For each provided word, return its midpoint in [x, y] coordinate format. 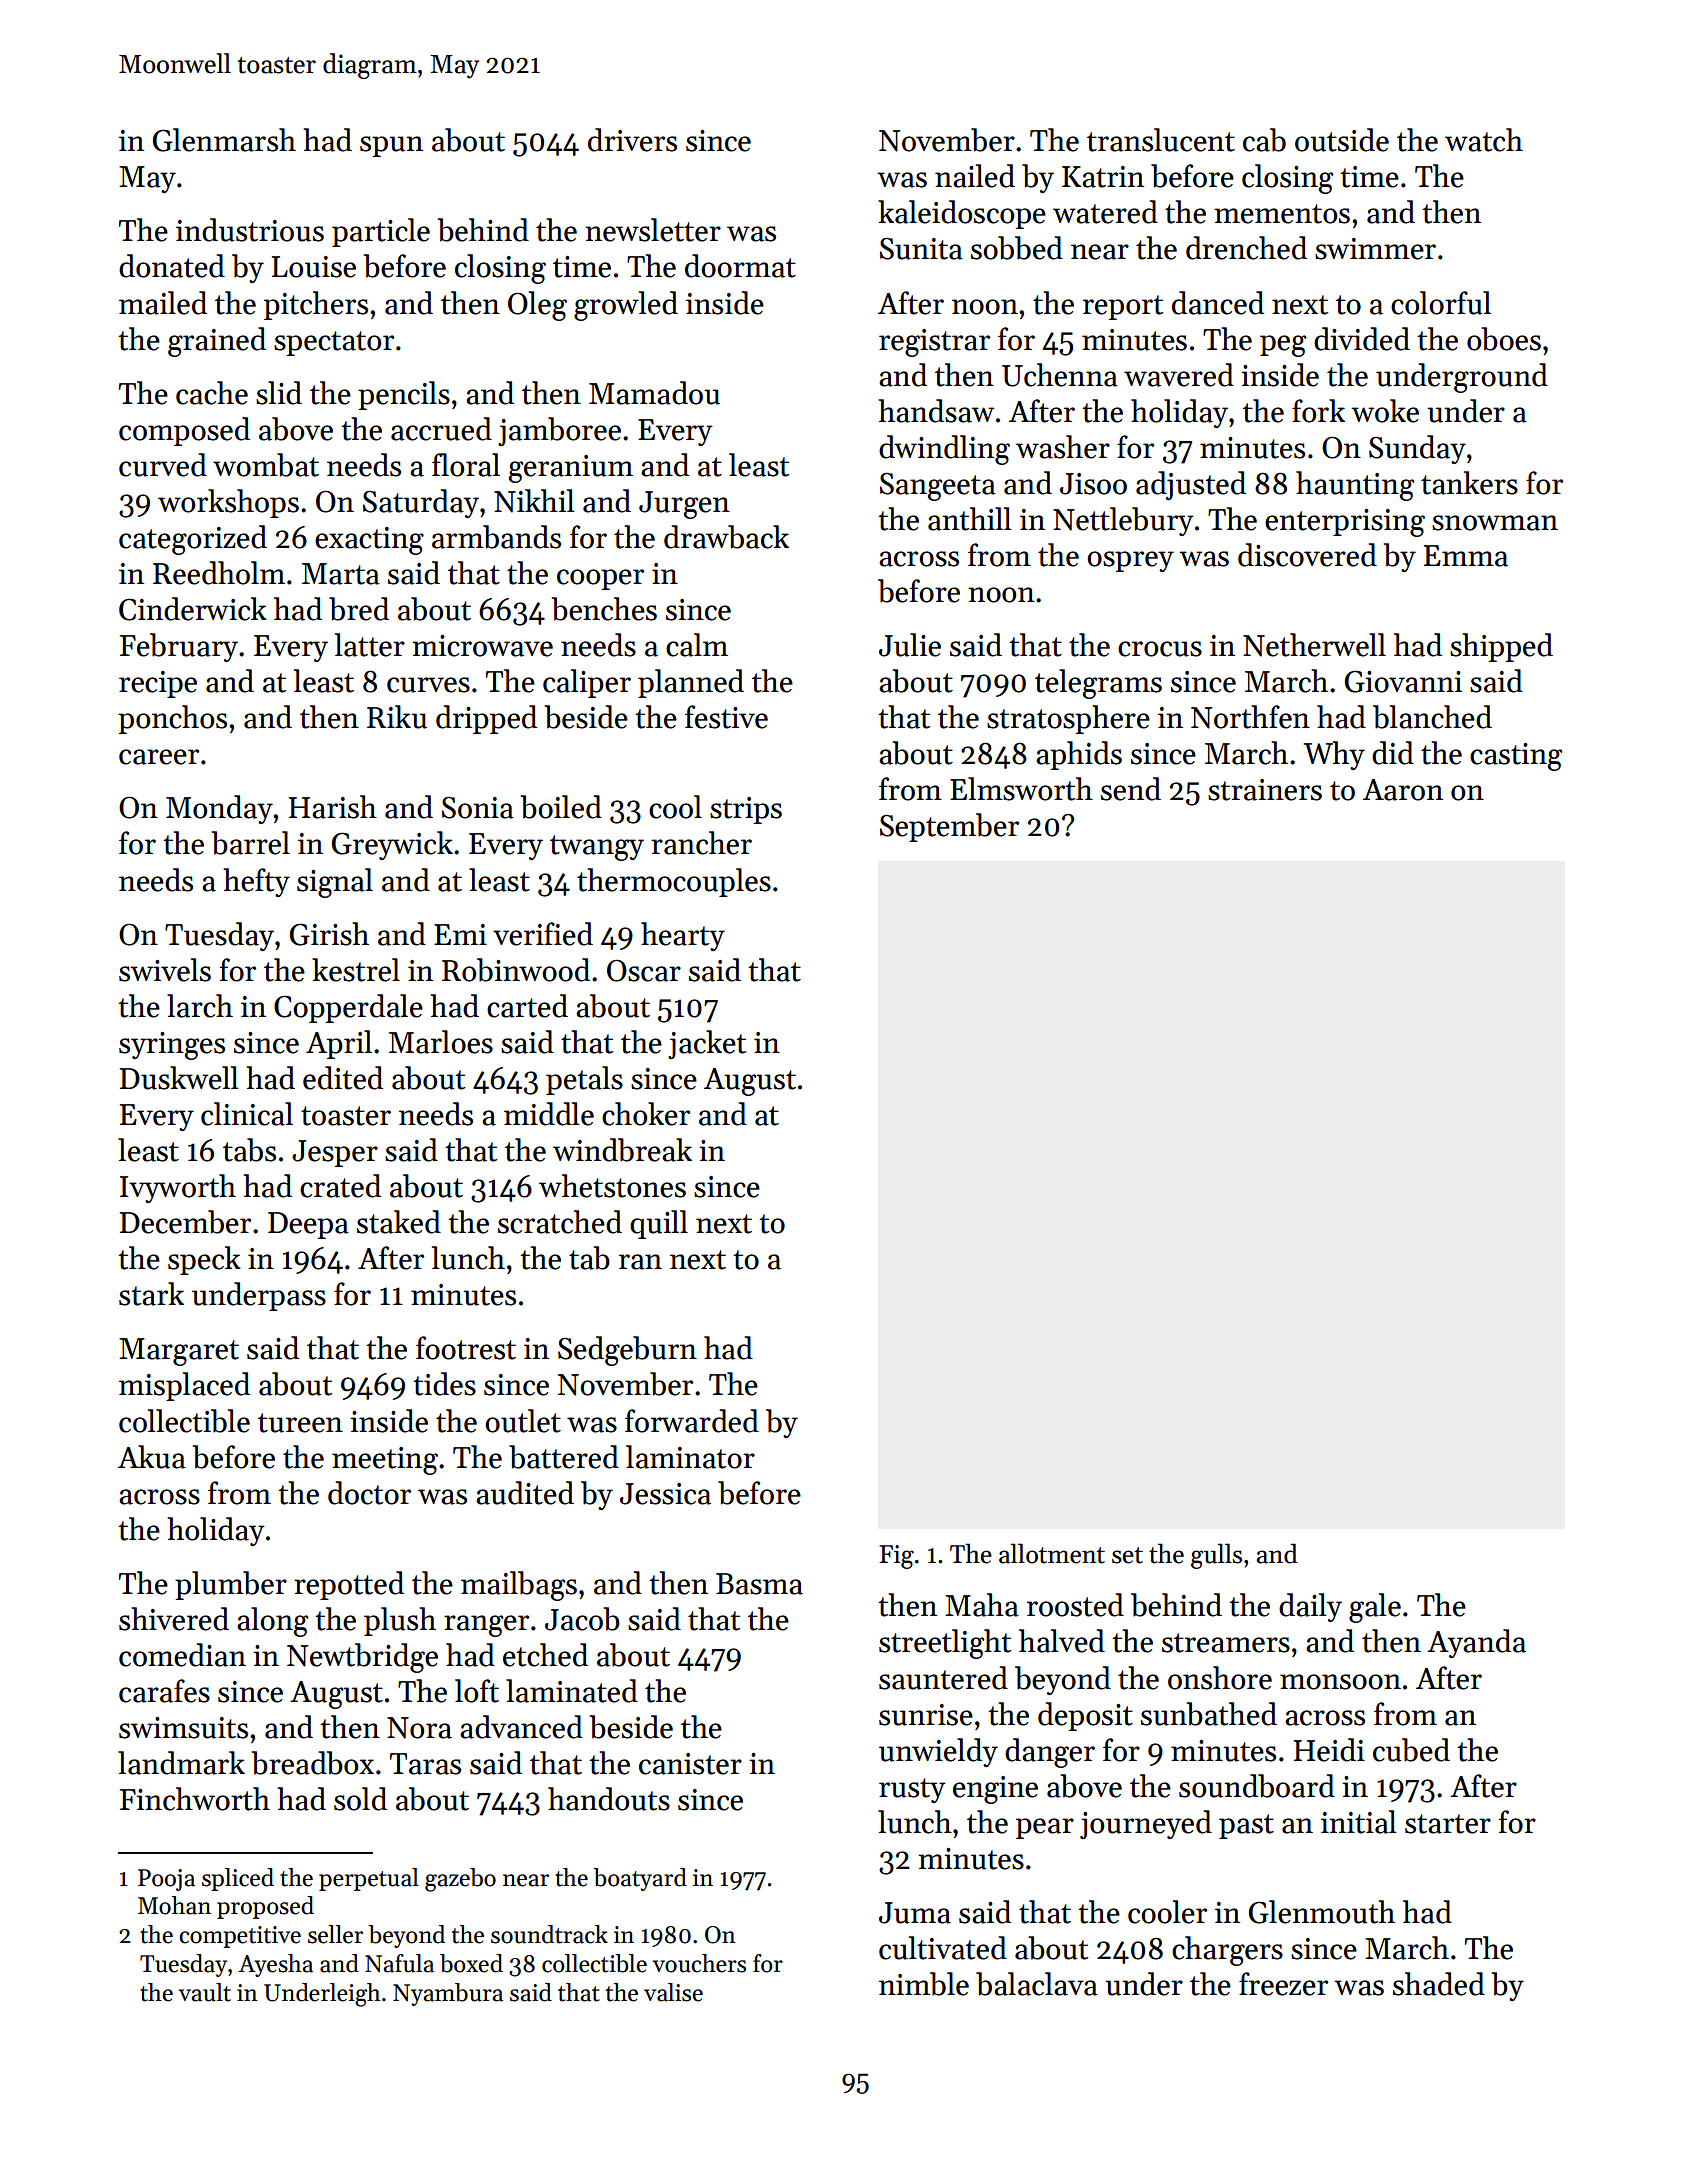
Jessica [665, 1494]
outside [1342, 140]
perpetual [369, 1879]
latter [370, 645]
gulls [1216, 1556]
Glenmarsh [224, 140]
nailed [975, 176]
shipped [1501, 647]
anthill [970, 519]
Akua [152, 1457]
